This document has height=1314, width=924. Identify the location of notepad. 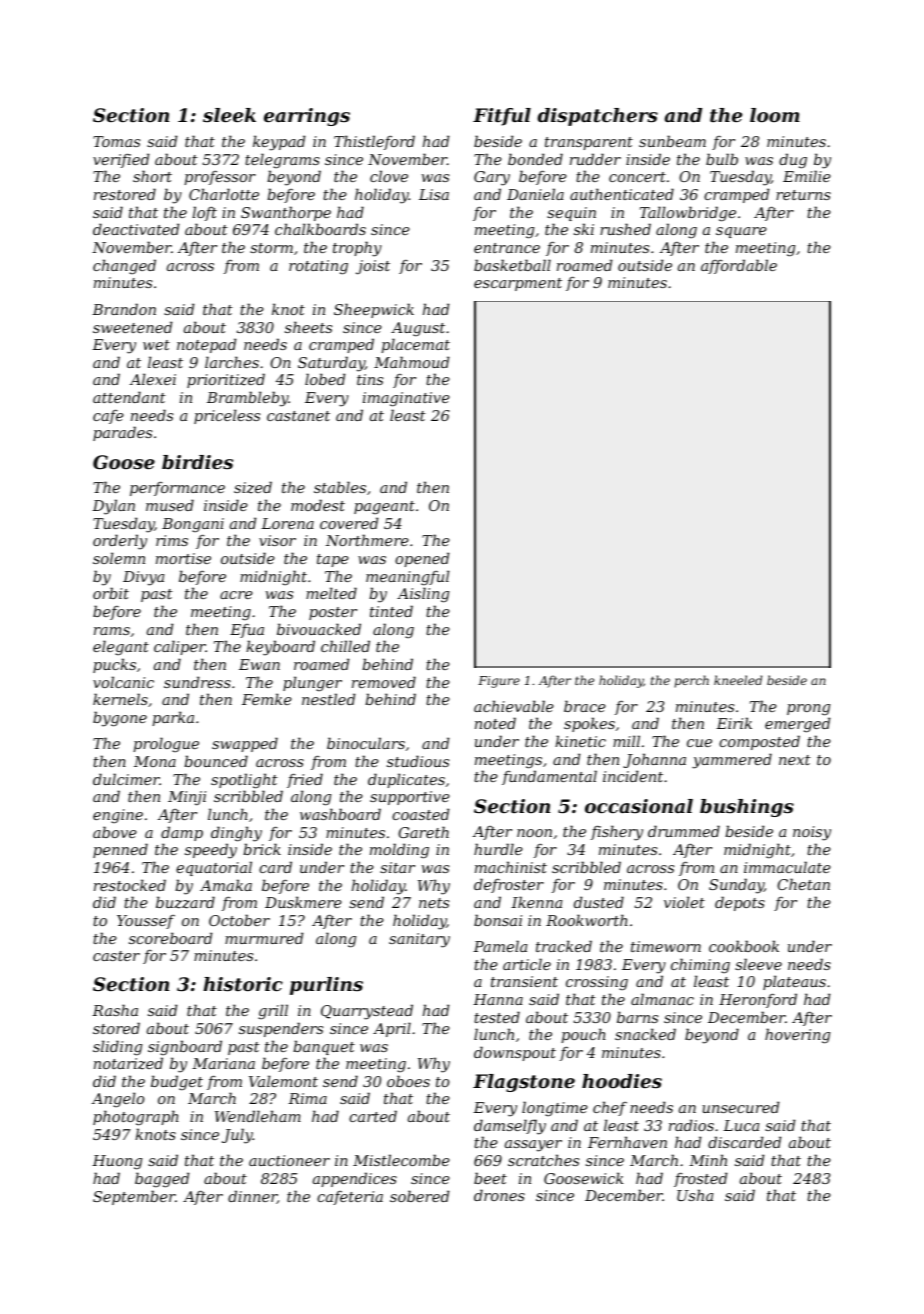
(206, 345).
